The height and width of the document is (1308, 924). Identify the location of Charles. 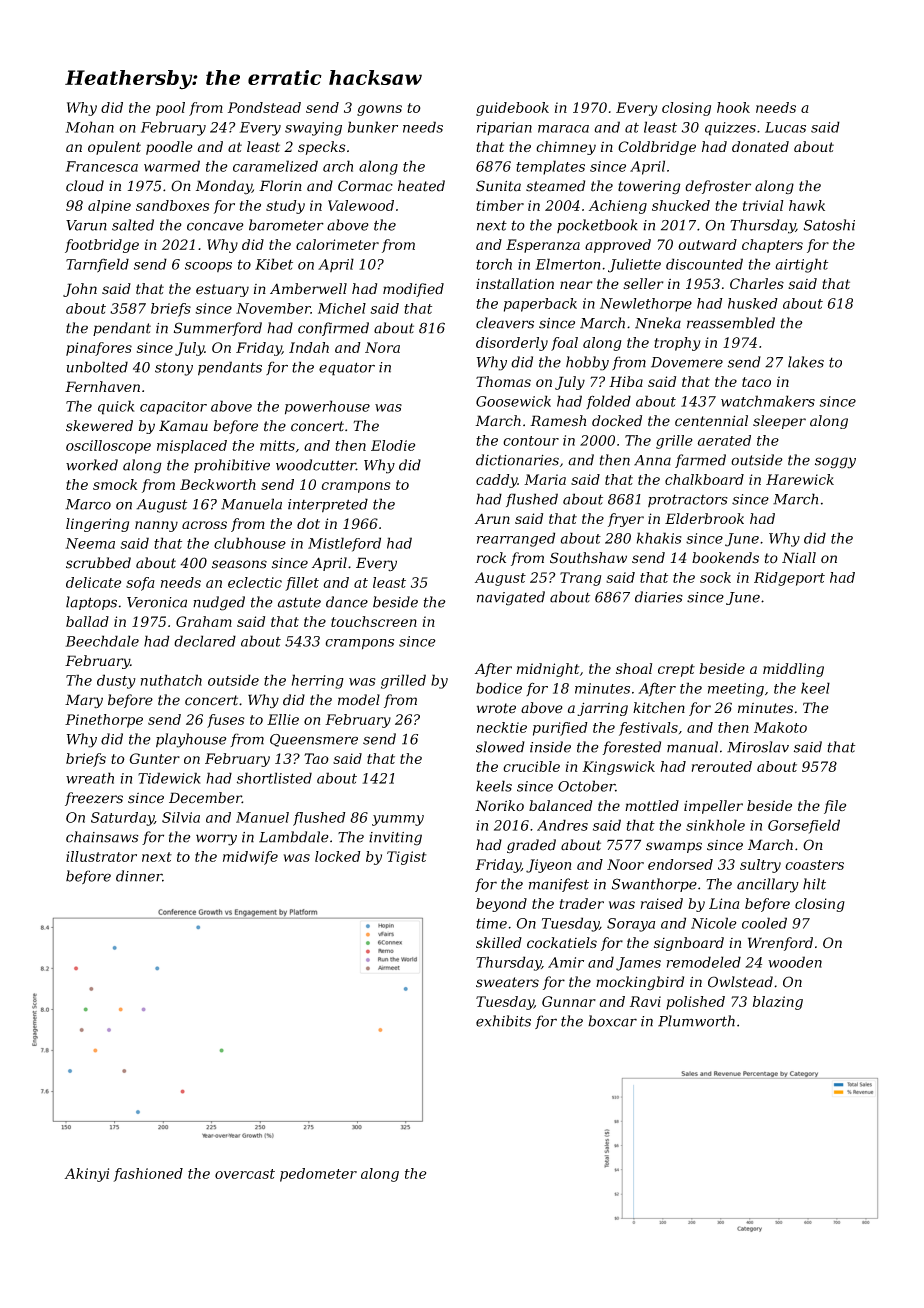
(757, 283).
